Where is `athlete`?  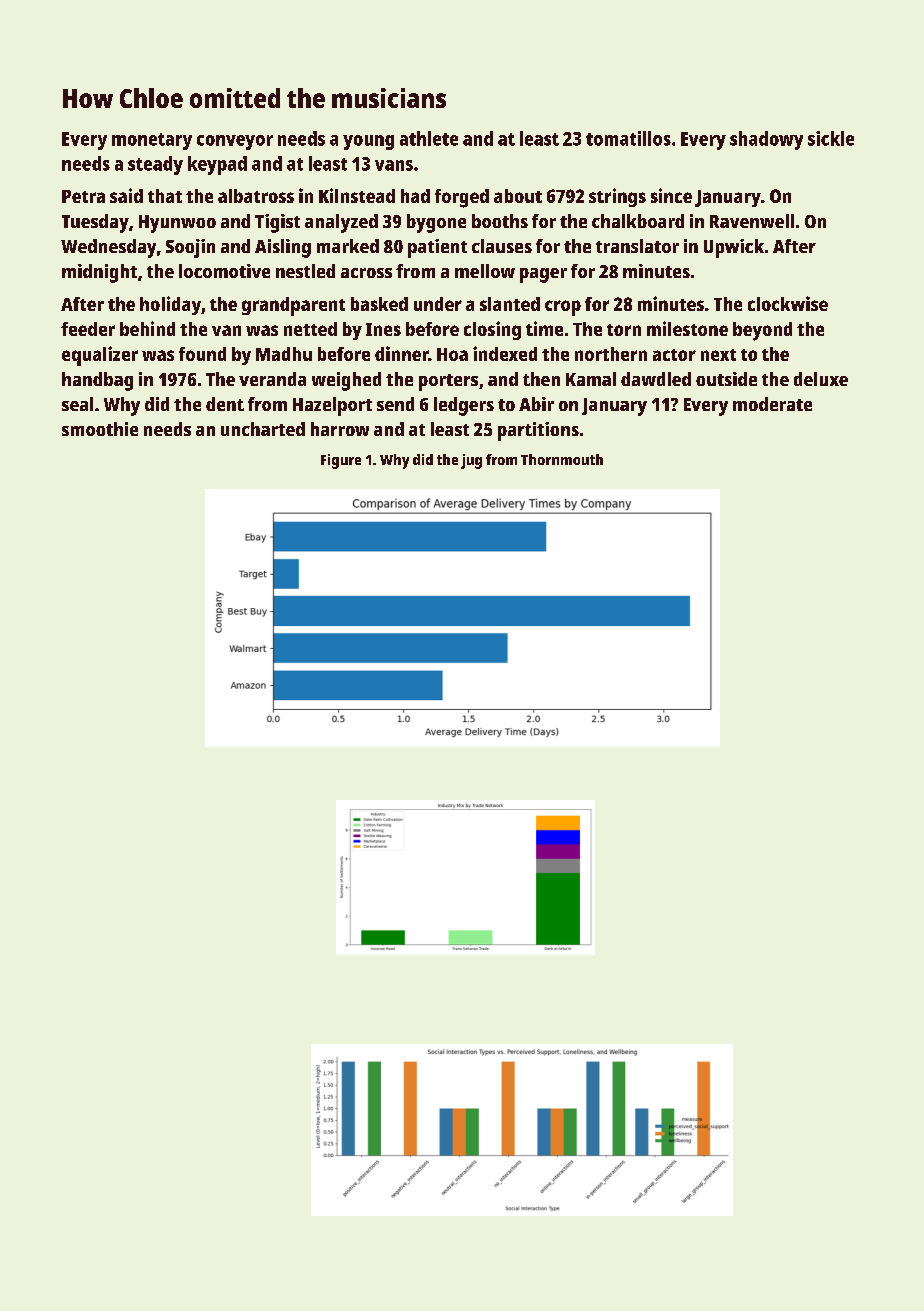 athlete is located at coordinates (429, 138).
